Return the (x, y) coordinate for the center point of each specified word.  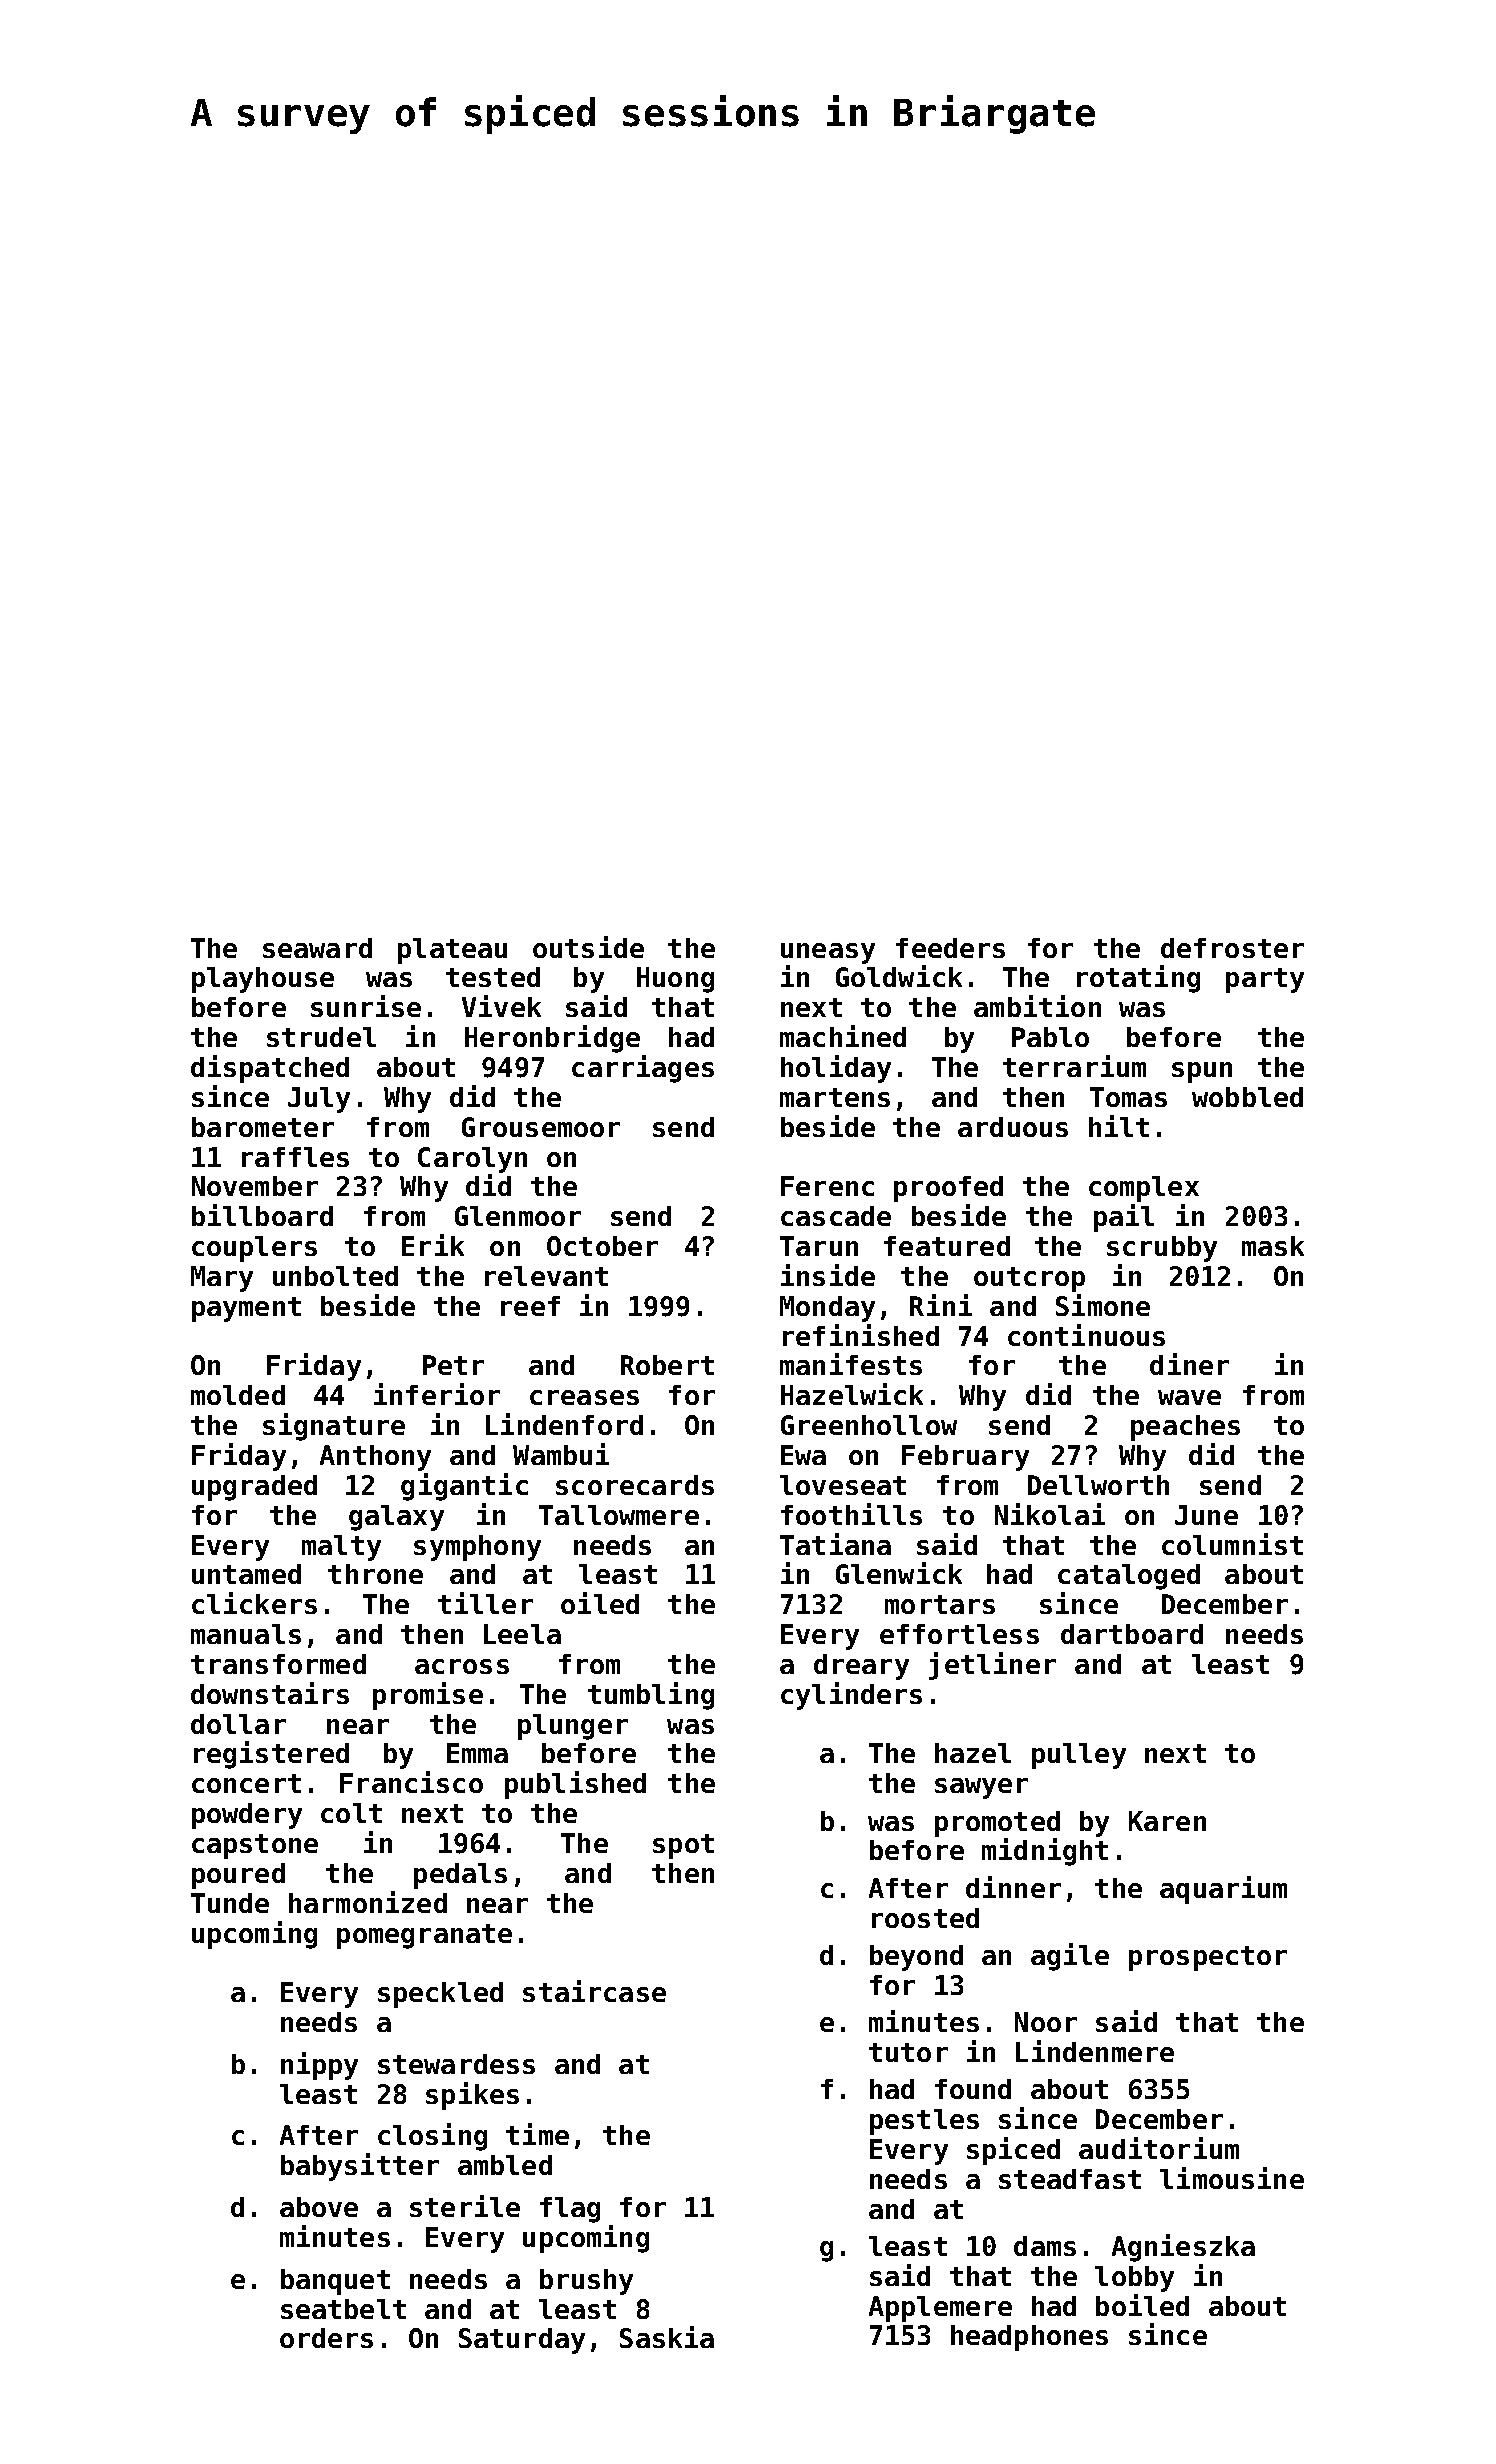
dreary (861, 1667)
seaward (317, 948)
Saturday (522, 2341)
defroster (1232, 948)
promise (428, 1696)
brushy (586, 2282)
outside (588, 947)
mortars (940, 1604)
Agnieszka (1183, 2248)
